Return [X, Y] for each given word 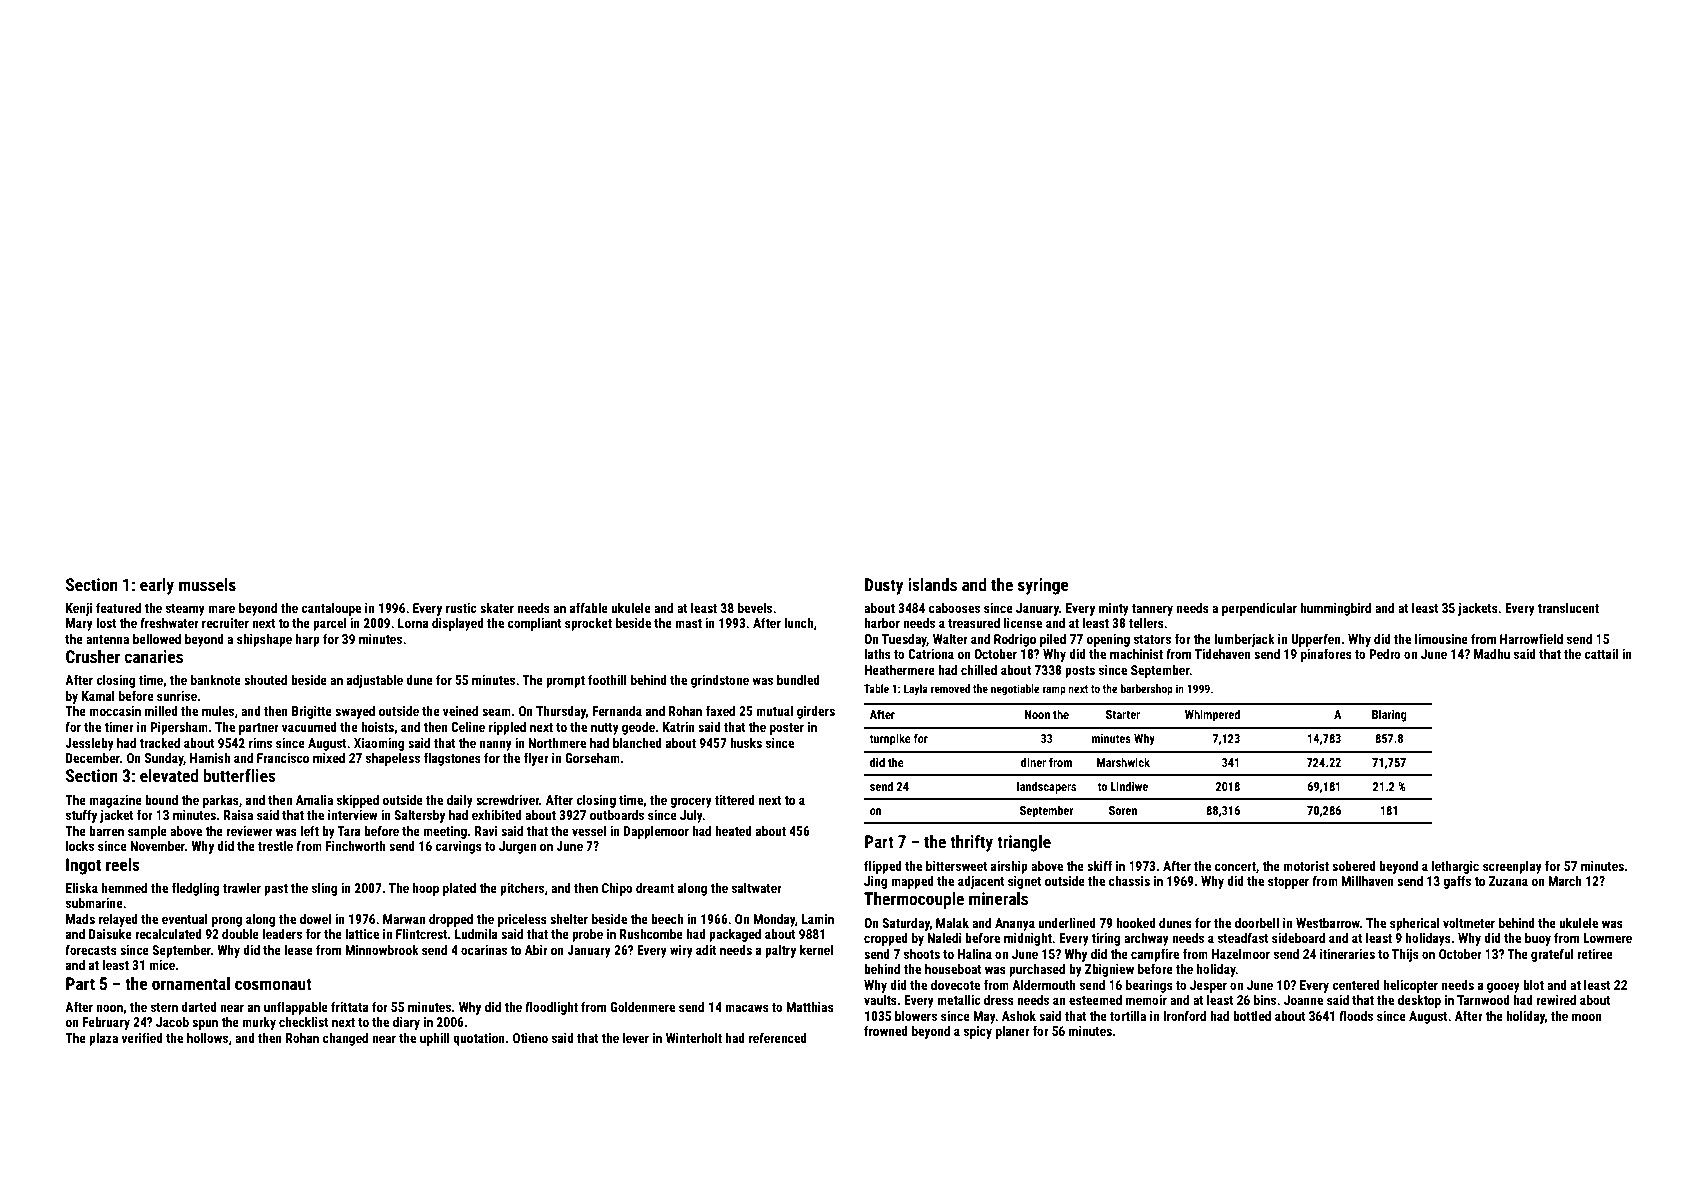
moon [1586, 1017]
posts [1080, 672]
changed [345, 1039]
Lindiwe [1129, 786]
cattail [1601, 654]
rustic [461, 608]
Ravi [486, 831]
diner [1033, 762]
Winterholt [694, 1038]
